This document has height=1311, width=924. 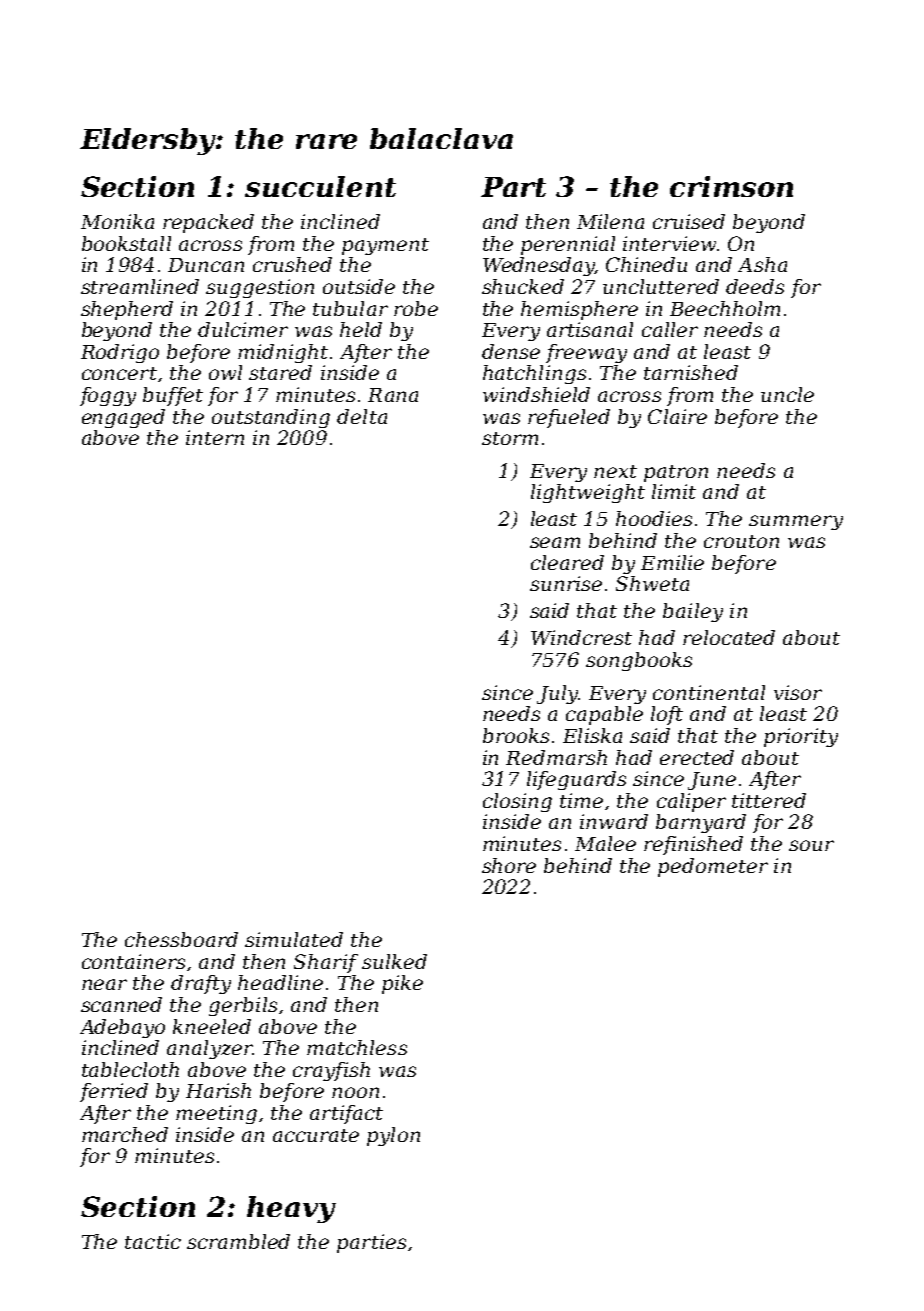 What do you see at coordinates (133, 961) in the document?
I see `containers` at bounding box center [133, 961].
